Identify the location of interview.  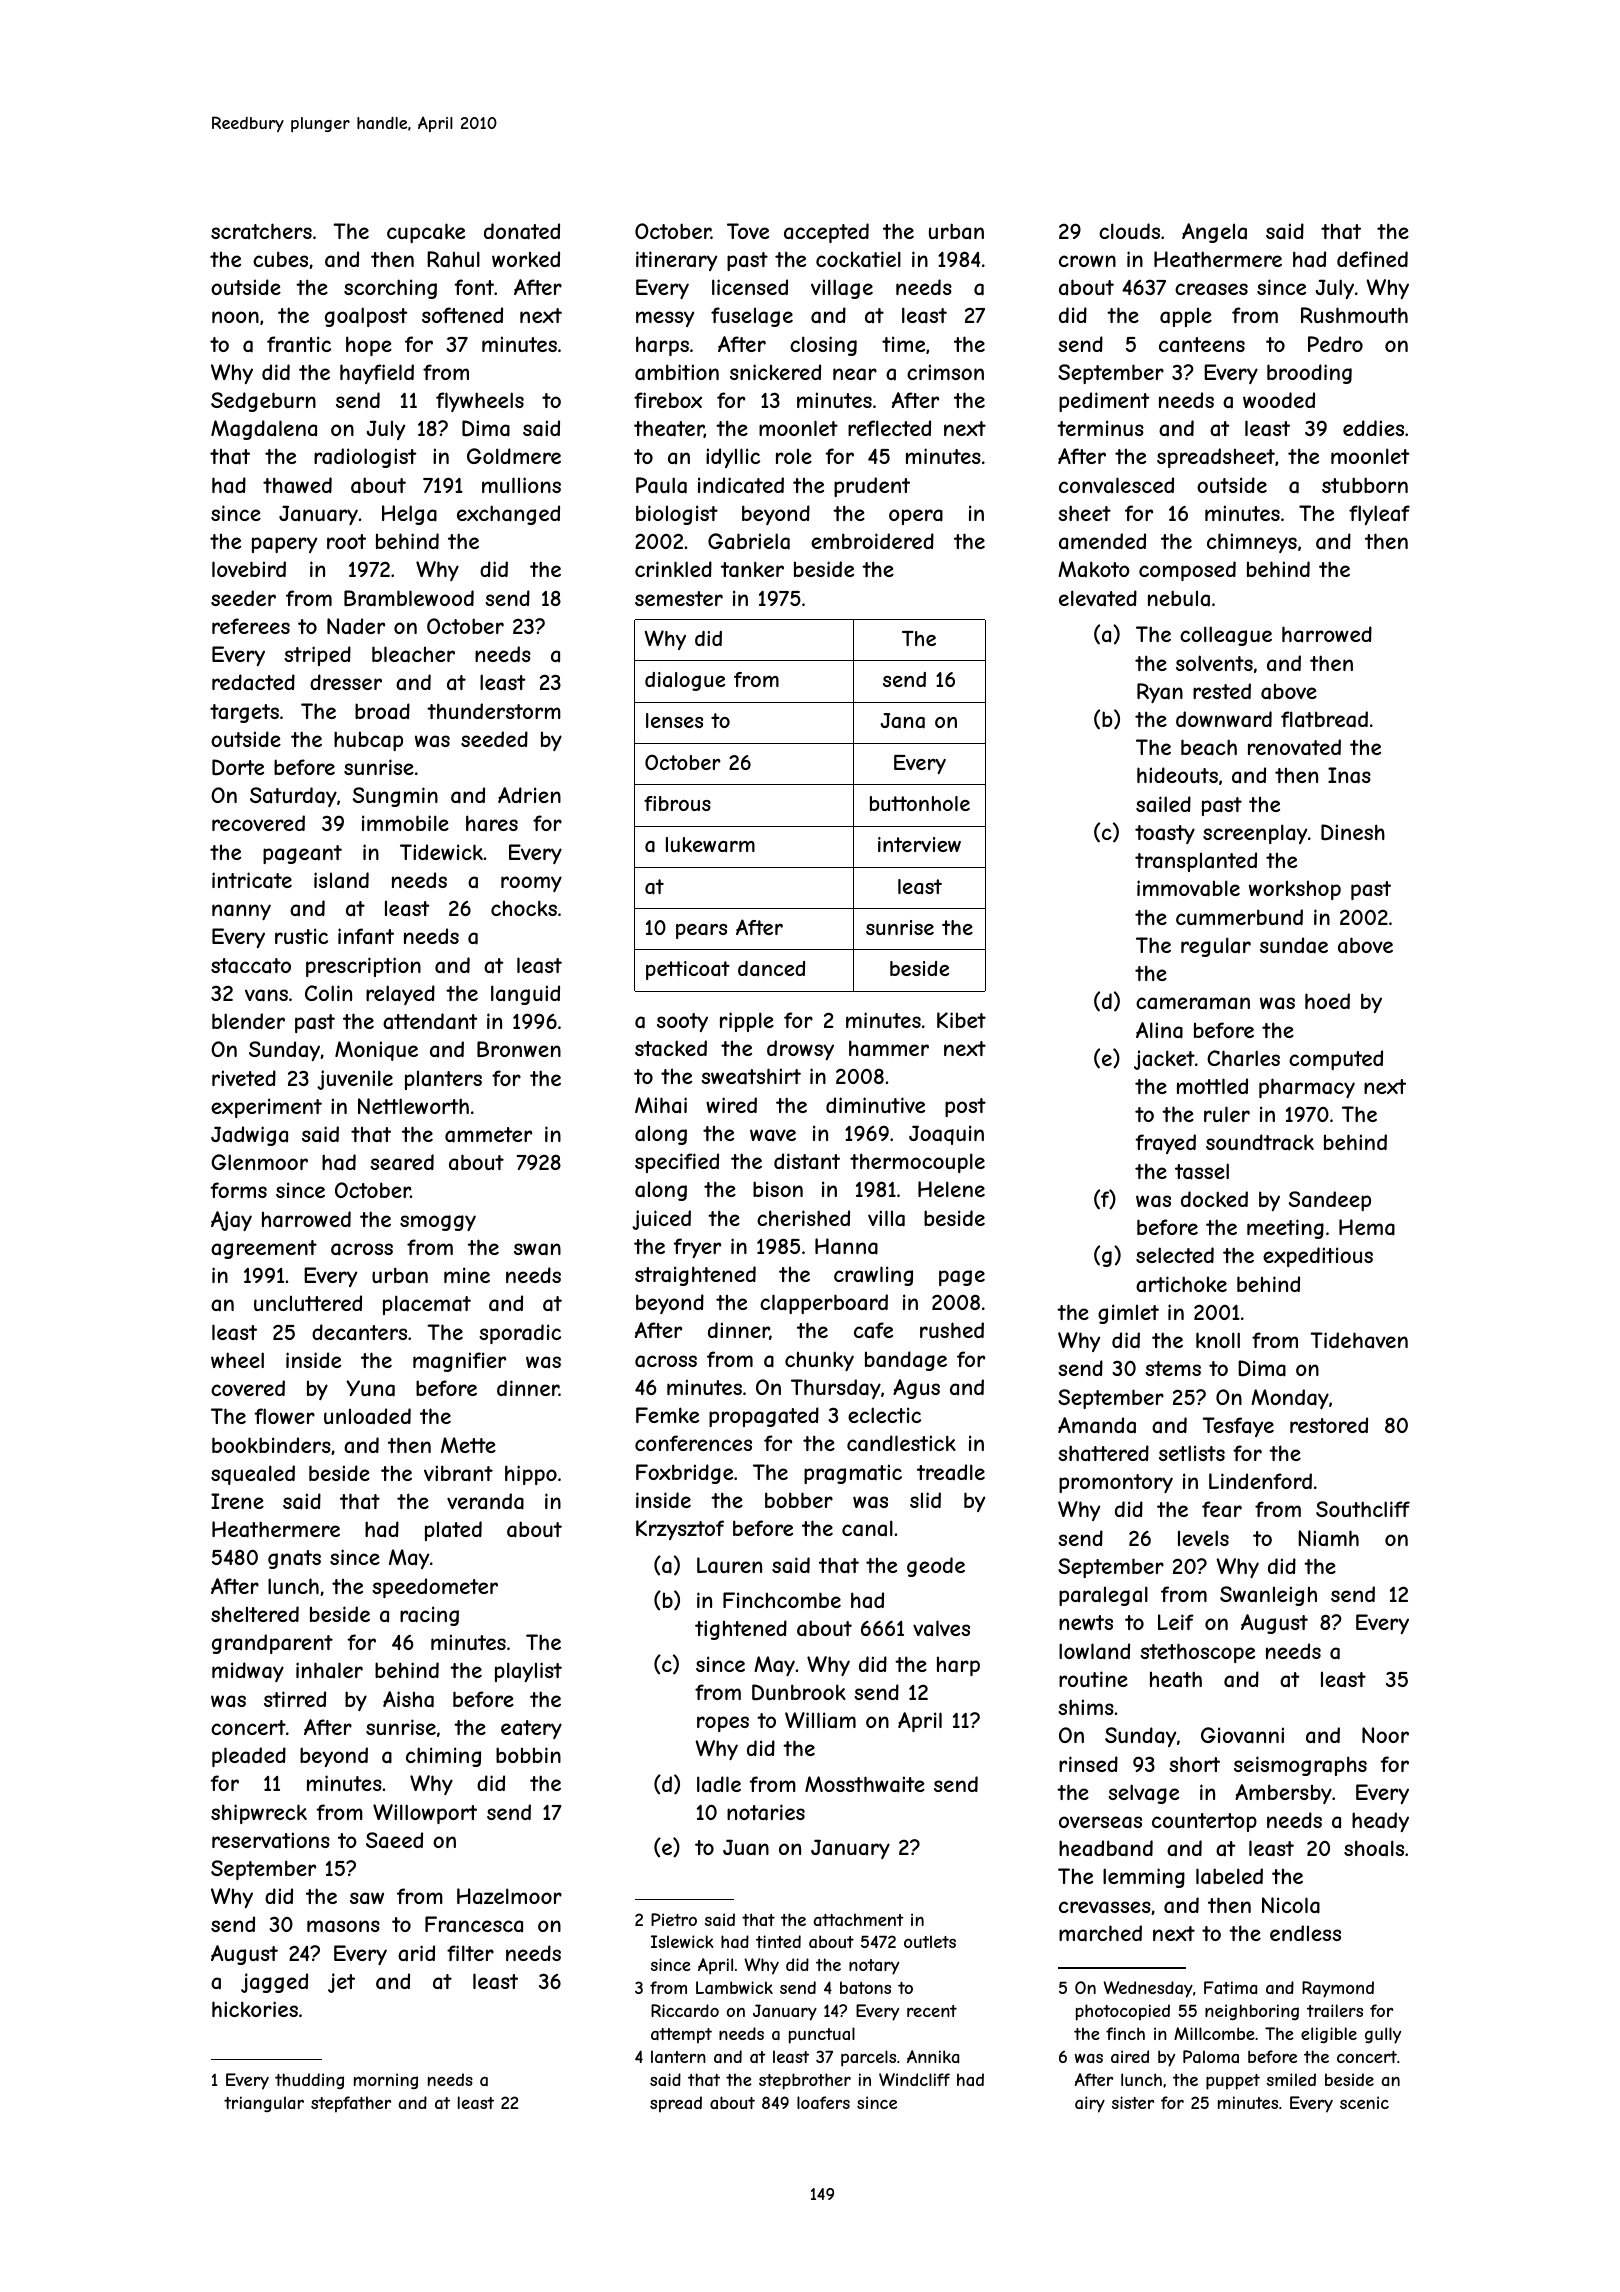
(919, 844).
